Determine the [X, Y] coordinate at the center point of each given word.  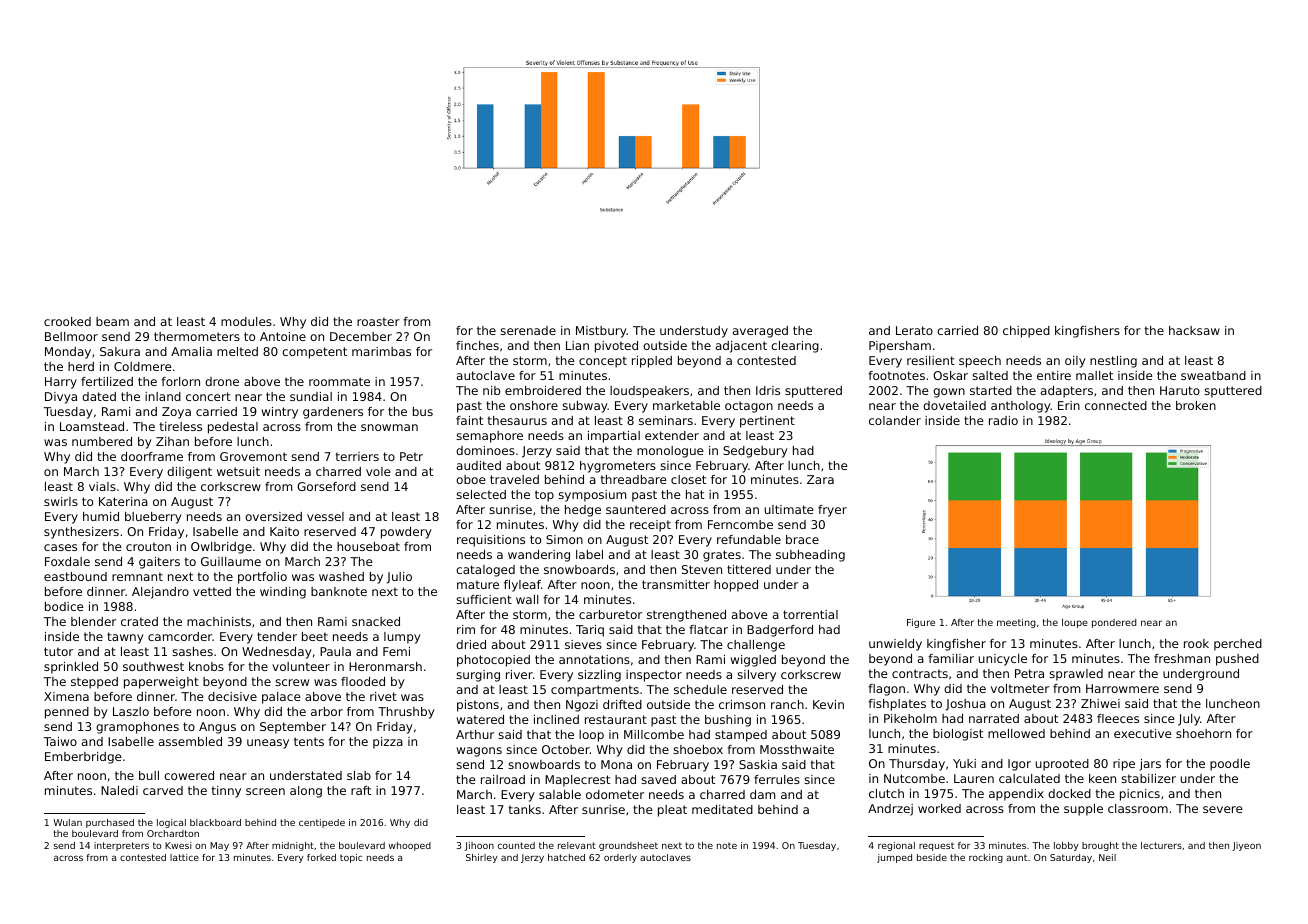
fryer [832, 511]
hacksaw [1194, 330]
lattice [184, 857]
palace [281, 698]
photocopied [493, 661]
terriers [357, 456]
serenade [528, 330]
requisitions [491, 541]
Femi [396, 651]
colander [895, 420]
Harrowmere [1122, 688]
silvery [756, 676]
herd [81, 366]
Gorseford [326, 486]
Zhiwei [1100, 703]
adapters [1067, 392]
